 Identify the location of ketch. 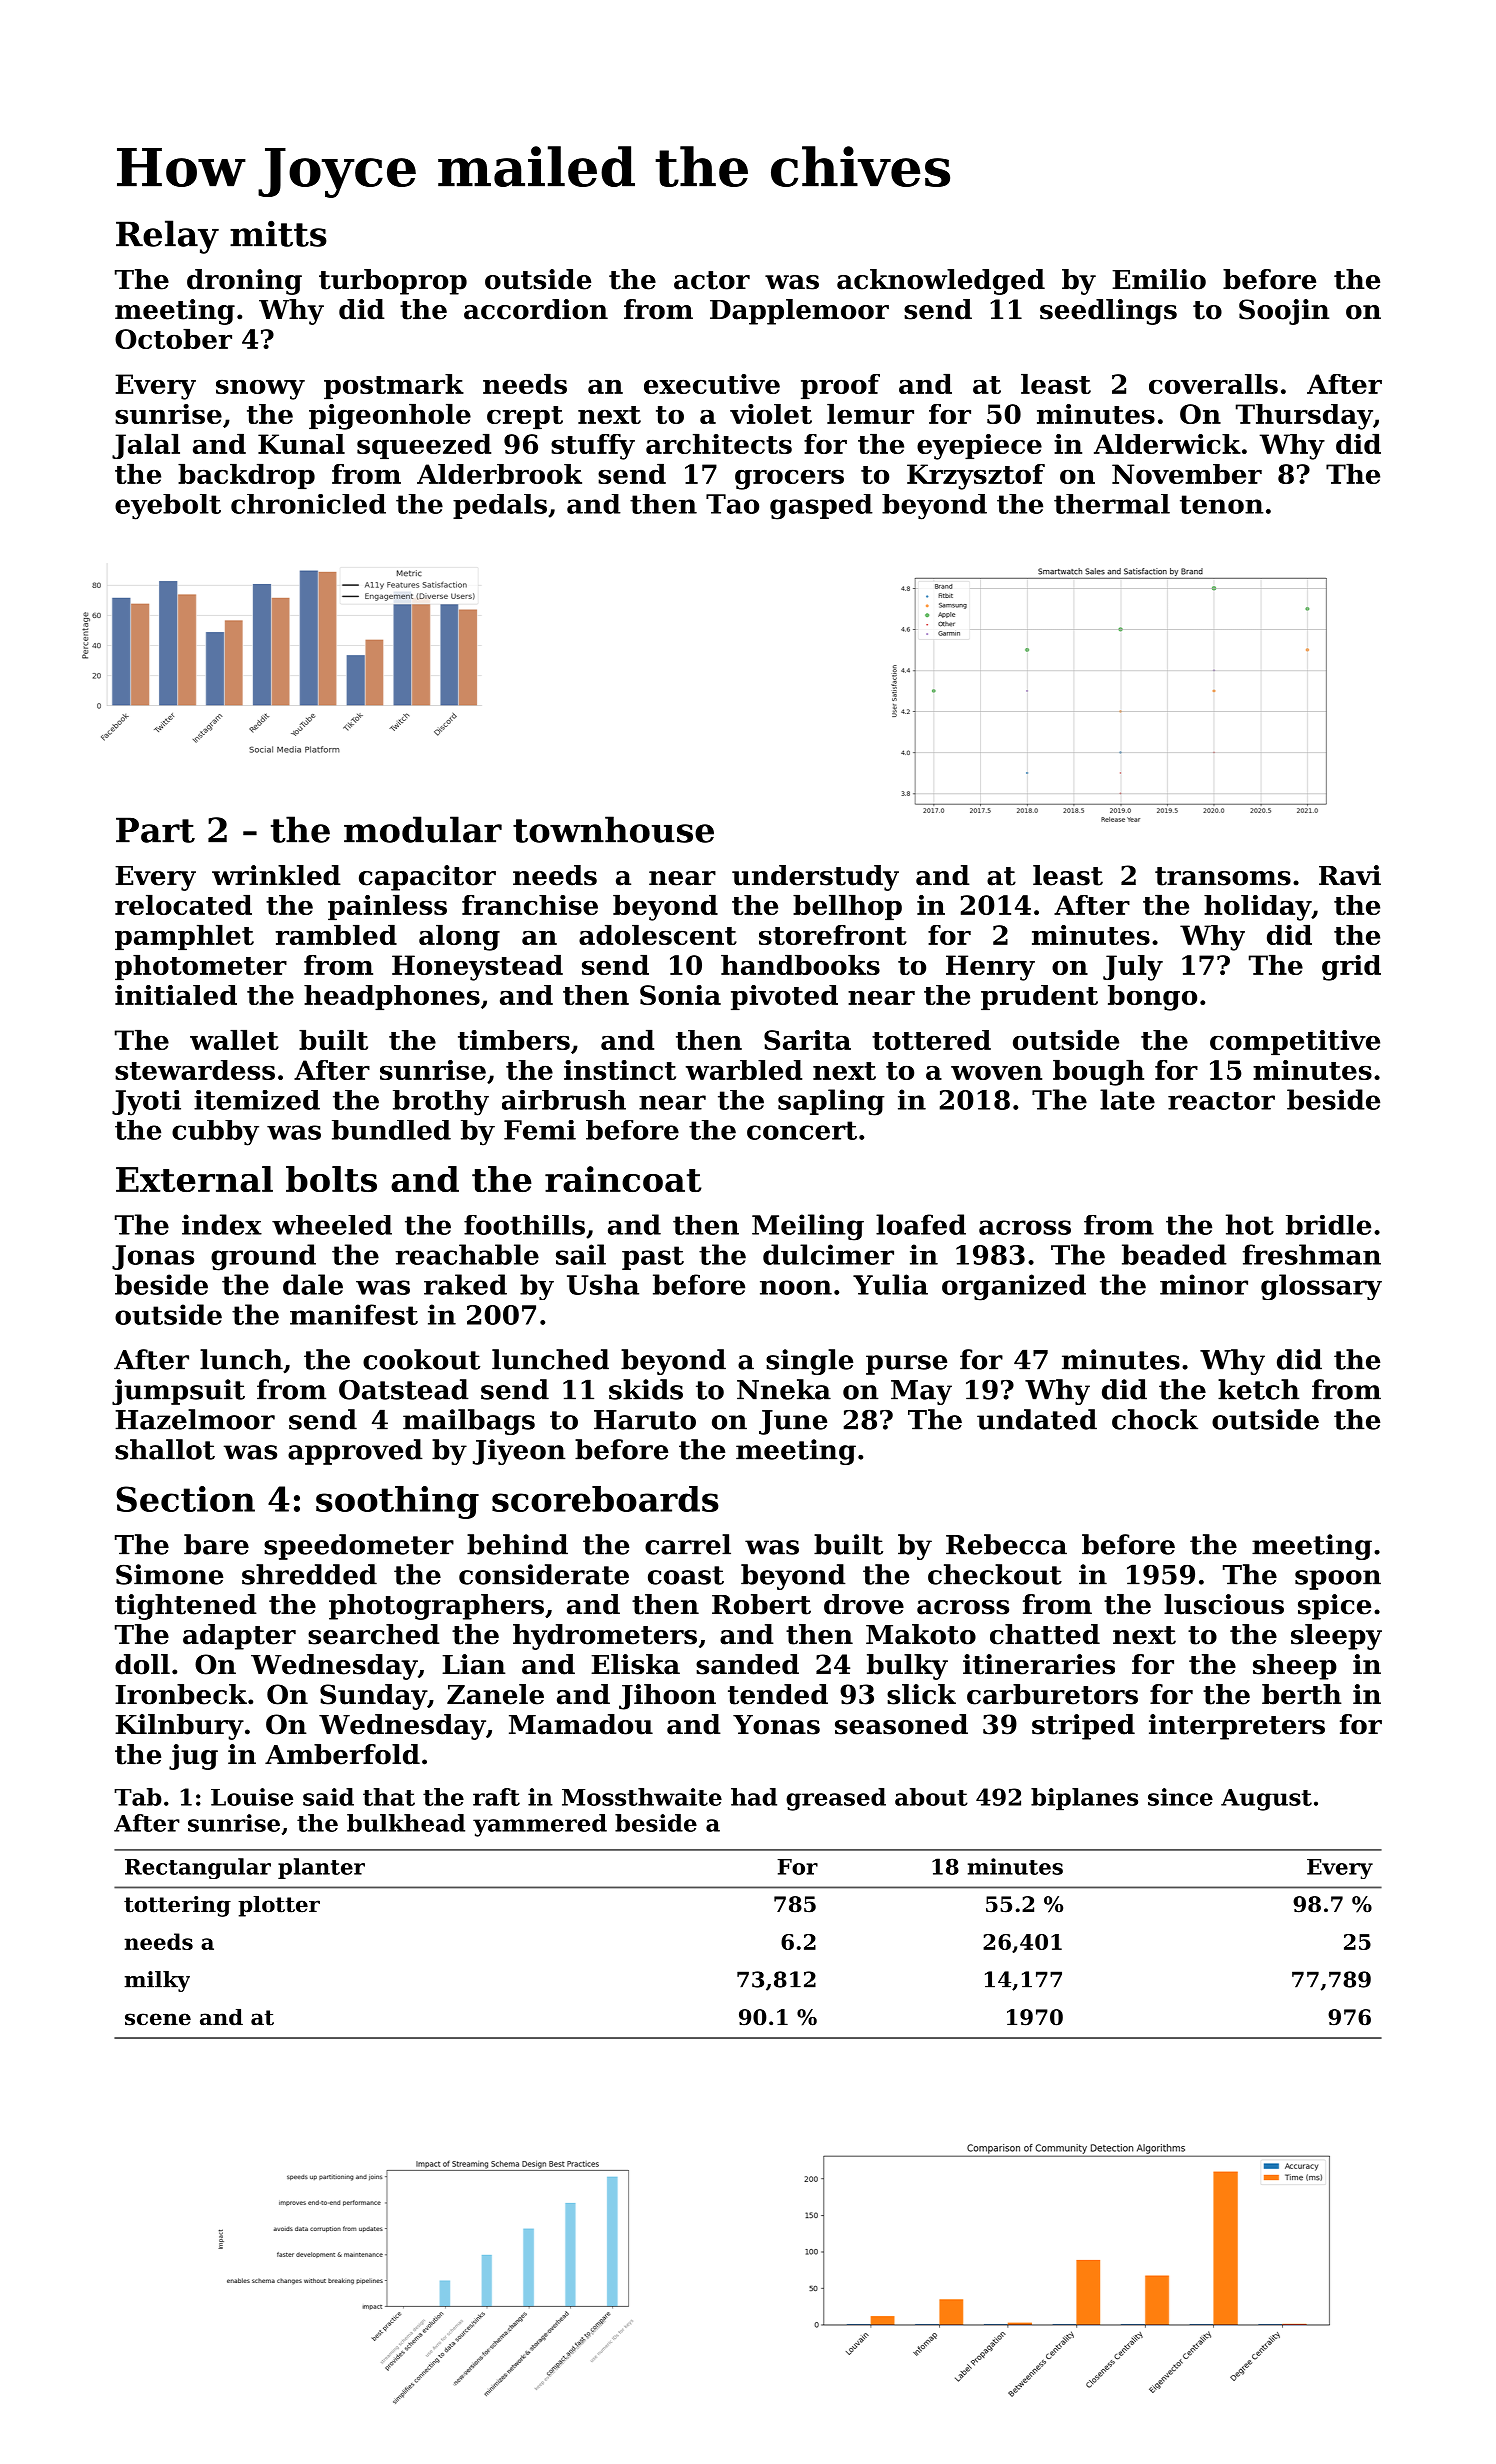
(1259, 1389).
